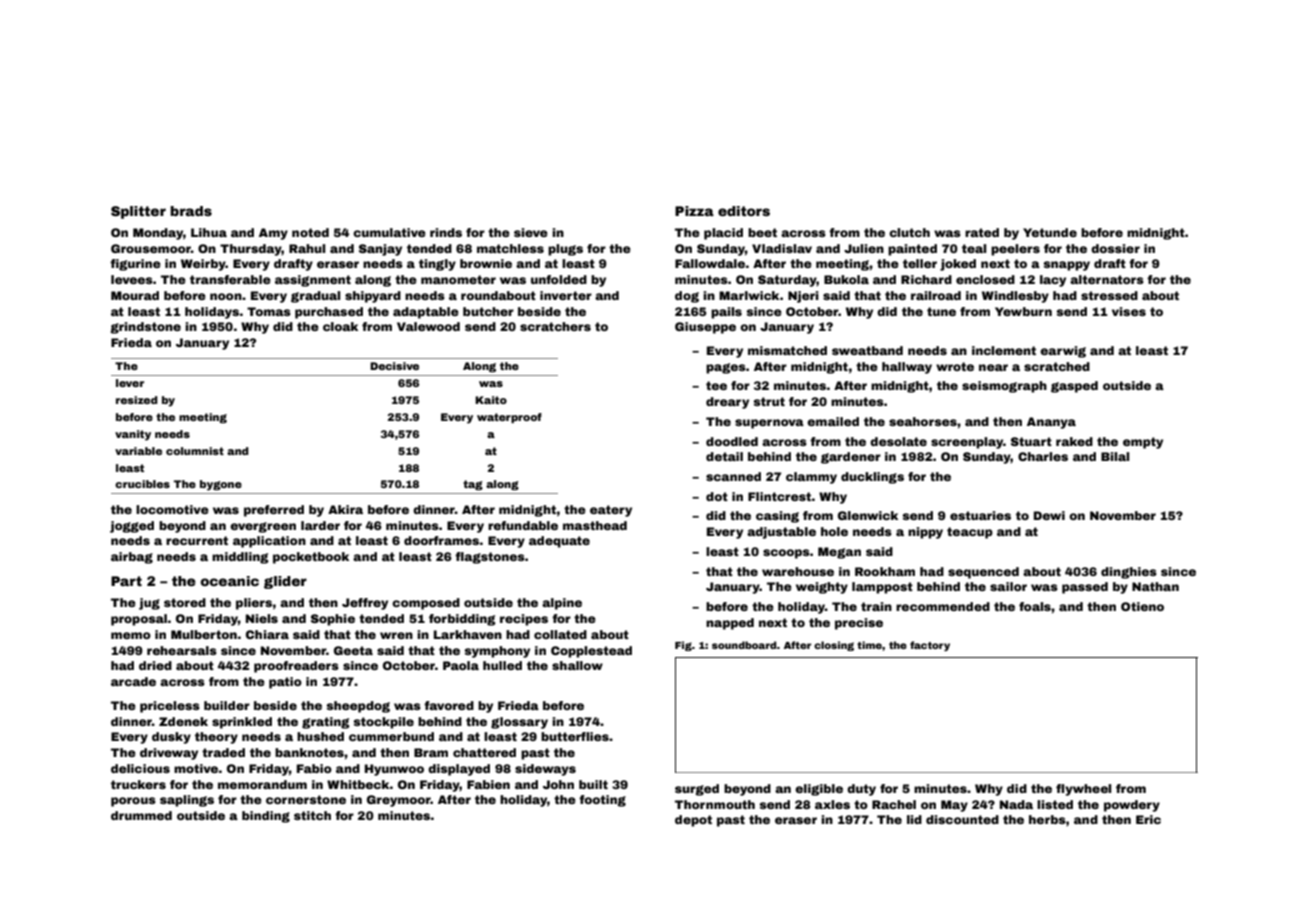 This page has width=1308, height=924. What do you see at coordinates (473, 485) in the page?
I see `tag` at bounding box center [473, 485].
